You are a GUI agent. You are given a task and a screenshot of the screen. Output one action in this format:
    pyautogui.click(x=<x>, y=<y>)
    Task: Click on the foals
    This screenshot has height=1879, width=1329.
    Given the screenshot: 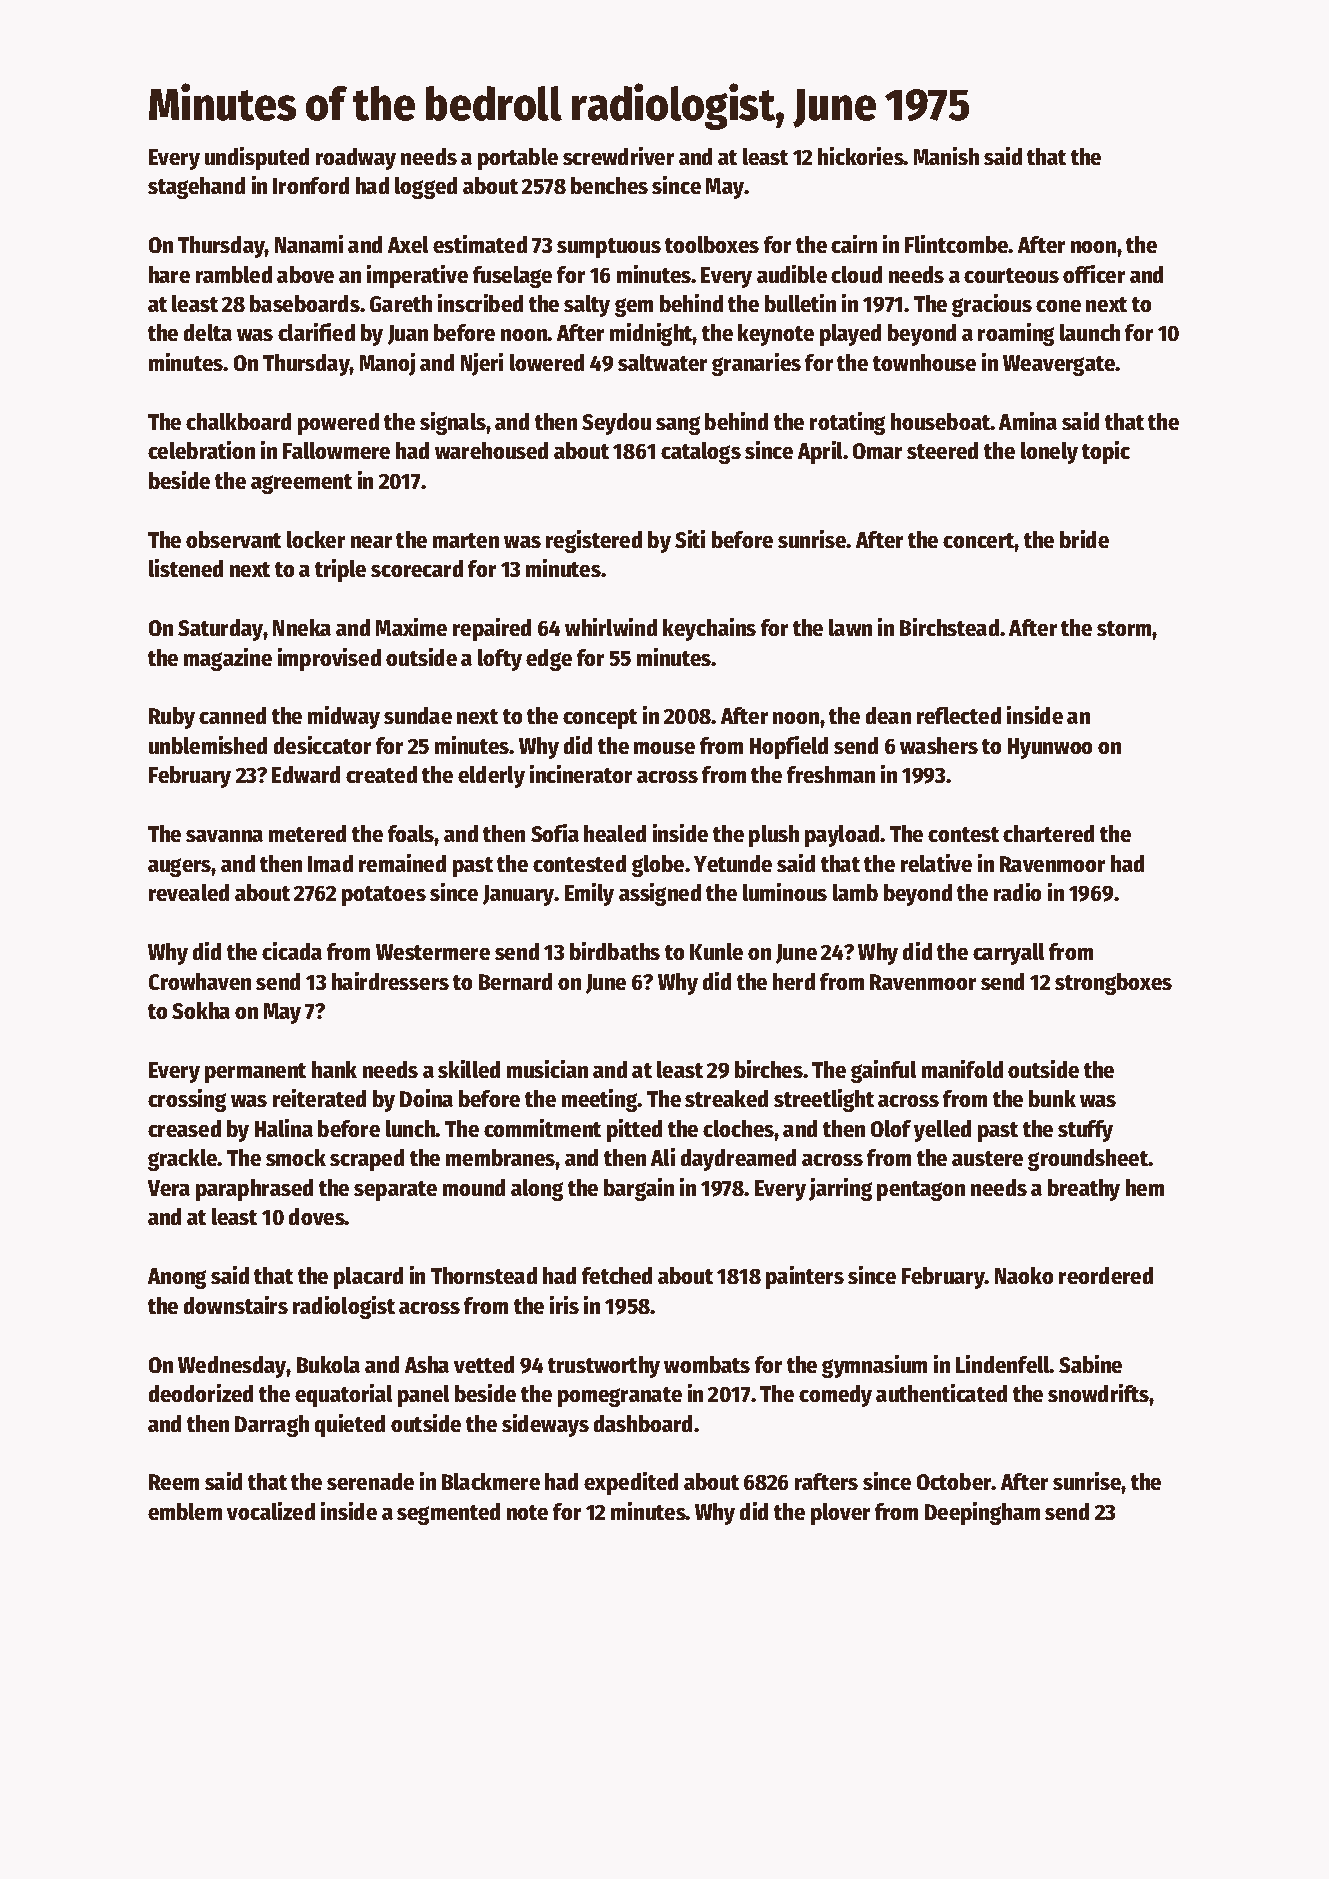 What is the action you would take?
    pyautogui.click(x=411, y=833)
